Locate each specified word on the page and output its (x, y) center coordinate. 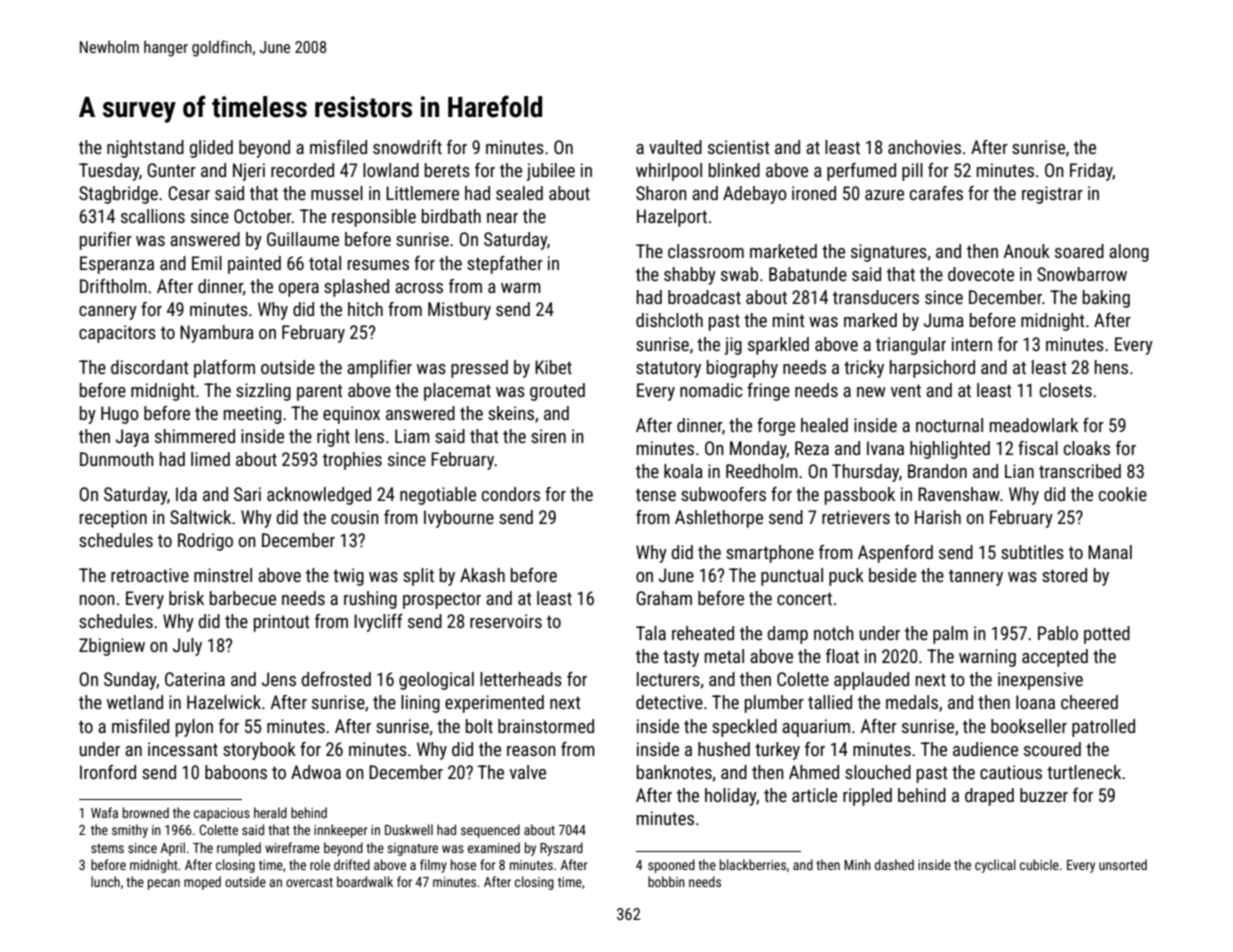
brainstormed (546, 726)
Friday (1091, 172)
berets (447, 170)
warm (521, 288)
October (263, 216)
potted (1107, 635)
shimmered (195, 436)
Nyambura (217, 334)
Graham (664, 598)
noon (97, 600)
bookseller (1029, 726)
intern (972, 344)
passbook (860, 496)
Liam (412, 436)
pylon (194, 728)
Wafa (104, 812)
